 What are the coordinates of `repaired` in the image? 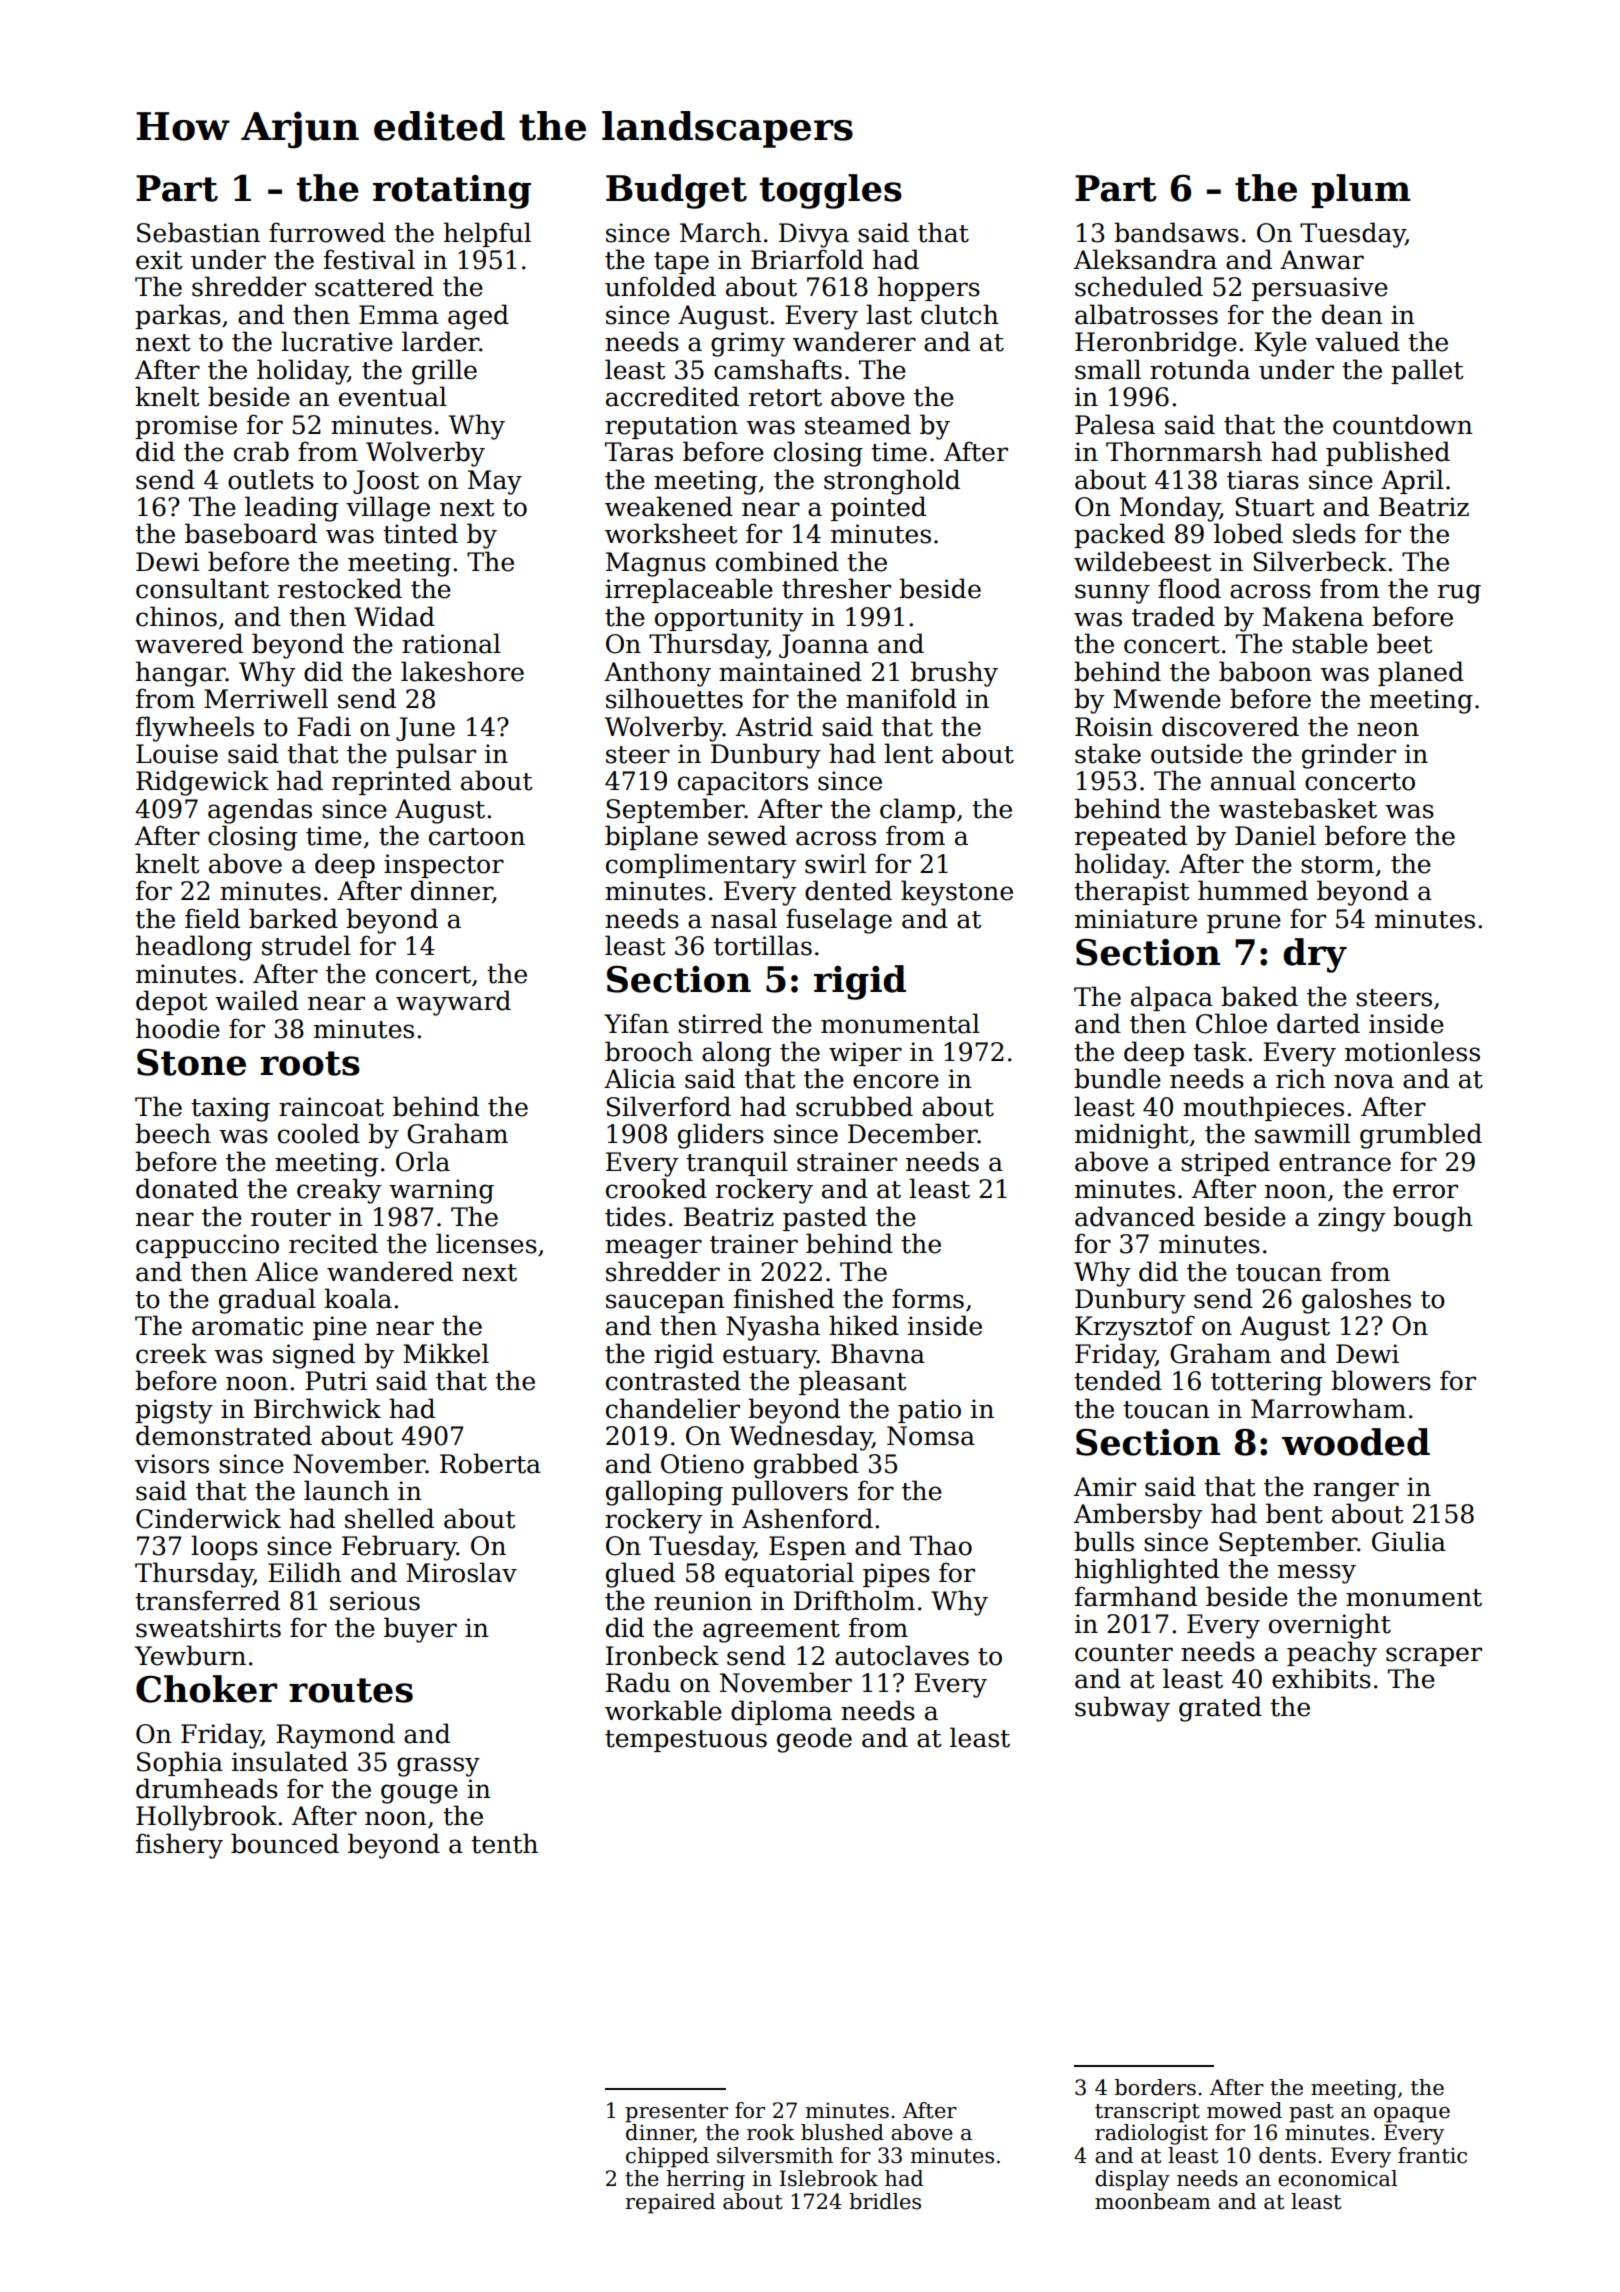 It's located at (670, 2203).
